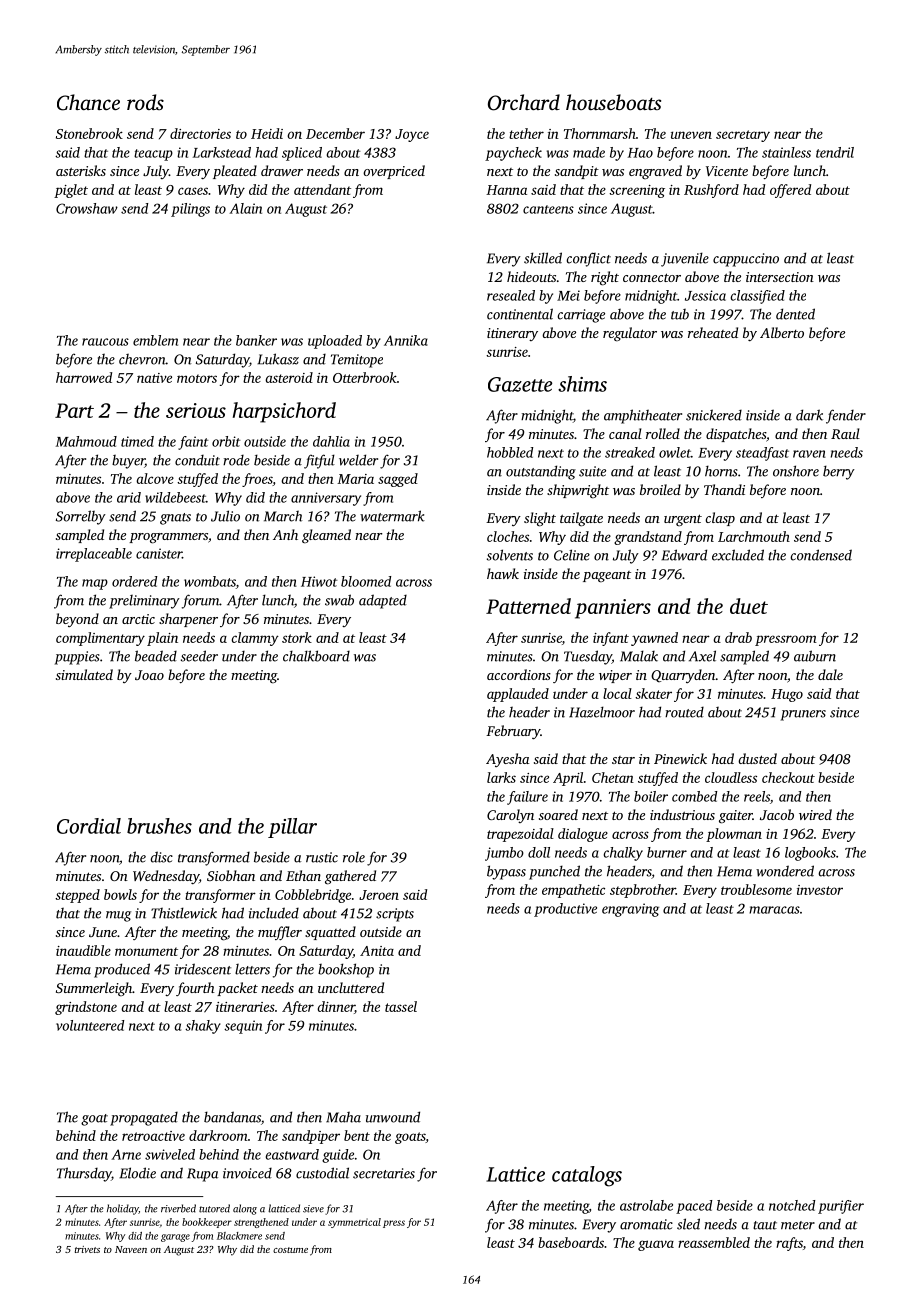 This screenshot has width=924, height=1314. I want to click on Arne, so click(126, 1154).
